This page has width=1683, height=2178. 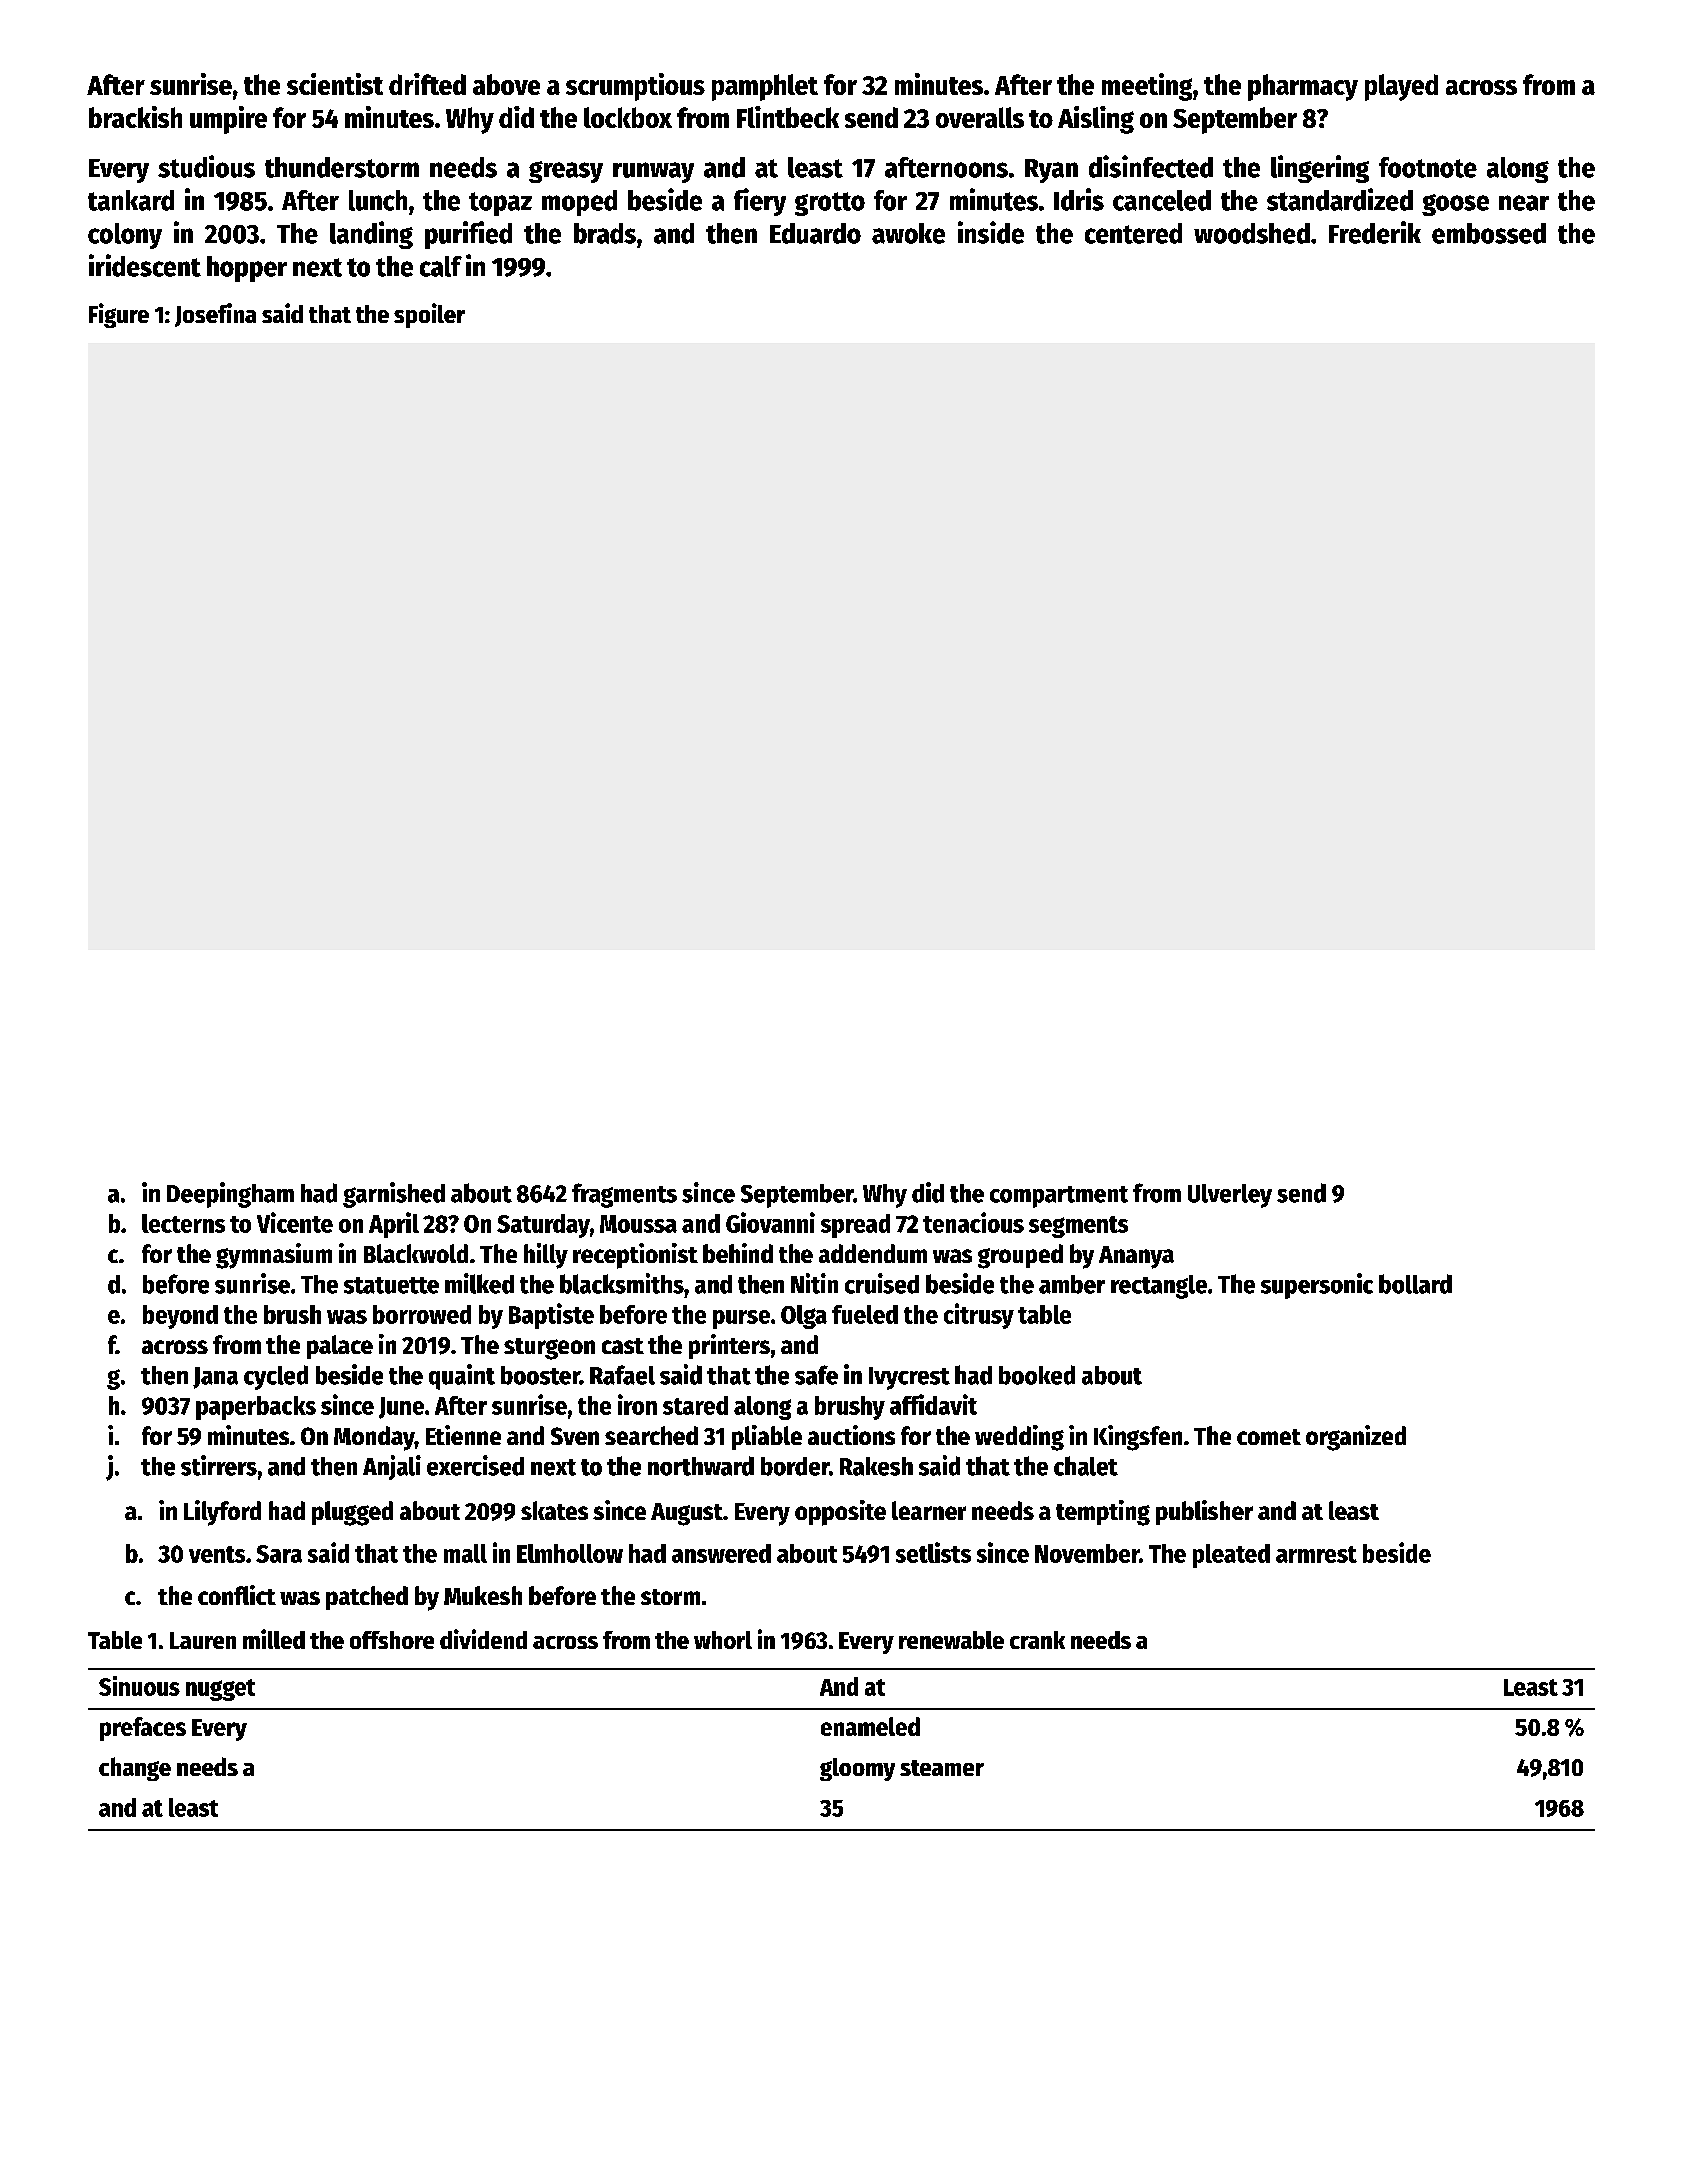 What do you see at coordinates (857, 1769) in the page?
I see `gloomy` at bounding box center [857, 1769].
